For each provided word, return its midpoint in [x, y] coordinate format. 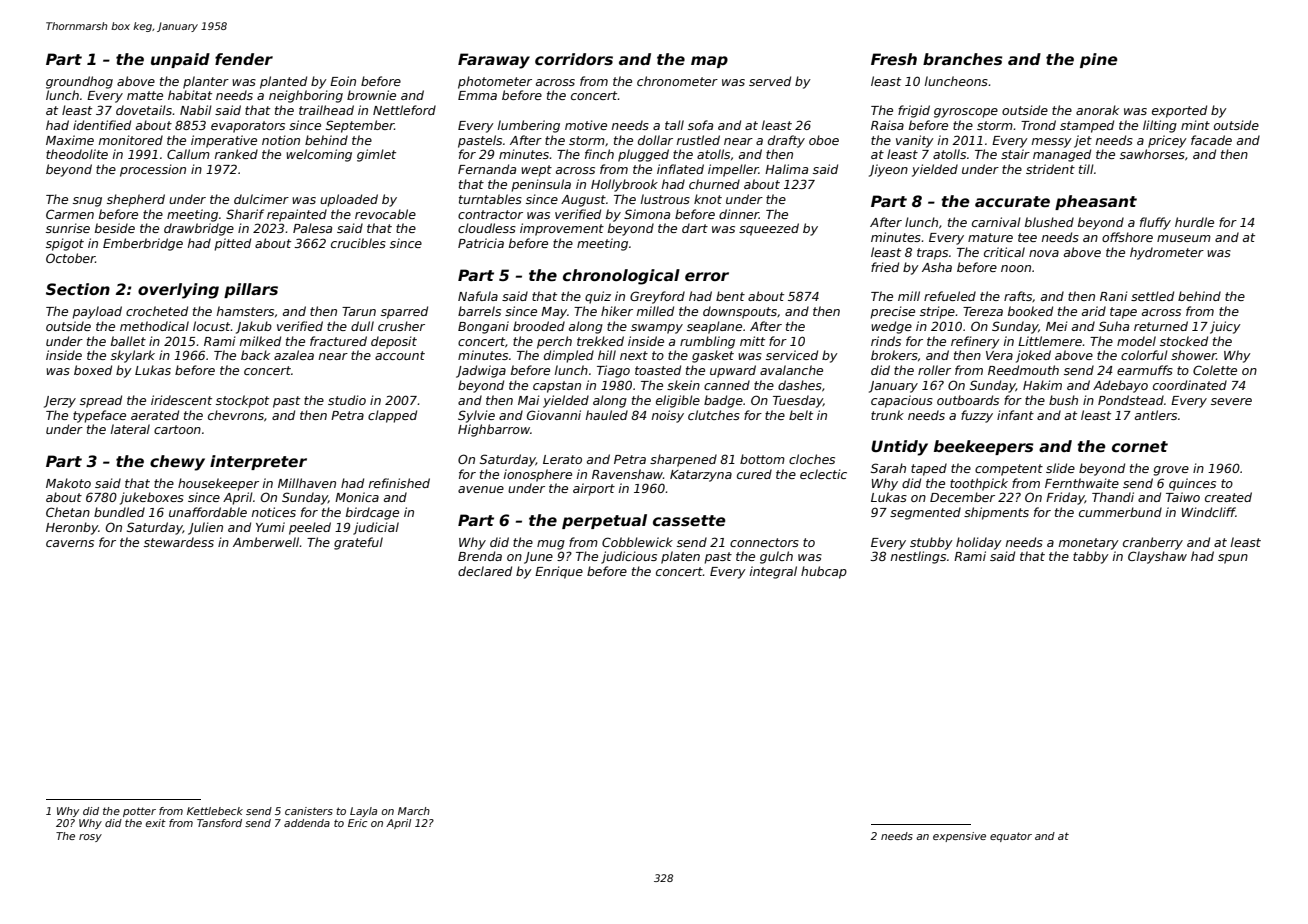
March [414, 811]
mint [1195, 125]
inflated [680, 169]
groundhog [79, 82]
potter [139, 812]
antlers [1156, 415]
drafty [786, 141]
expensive [959, 837]
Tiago [613, 371]
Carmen [70, 214]
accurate [1012, 201]
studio [347, 400]
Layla [363, 812]
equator [1011, 837]
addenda [307, 823]
